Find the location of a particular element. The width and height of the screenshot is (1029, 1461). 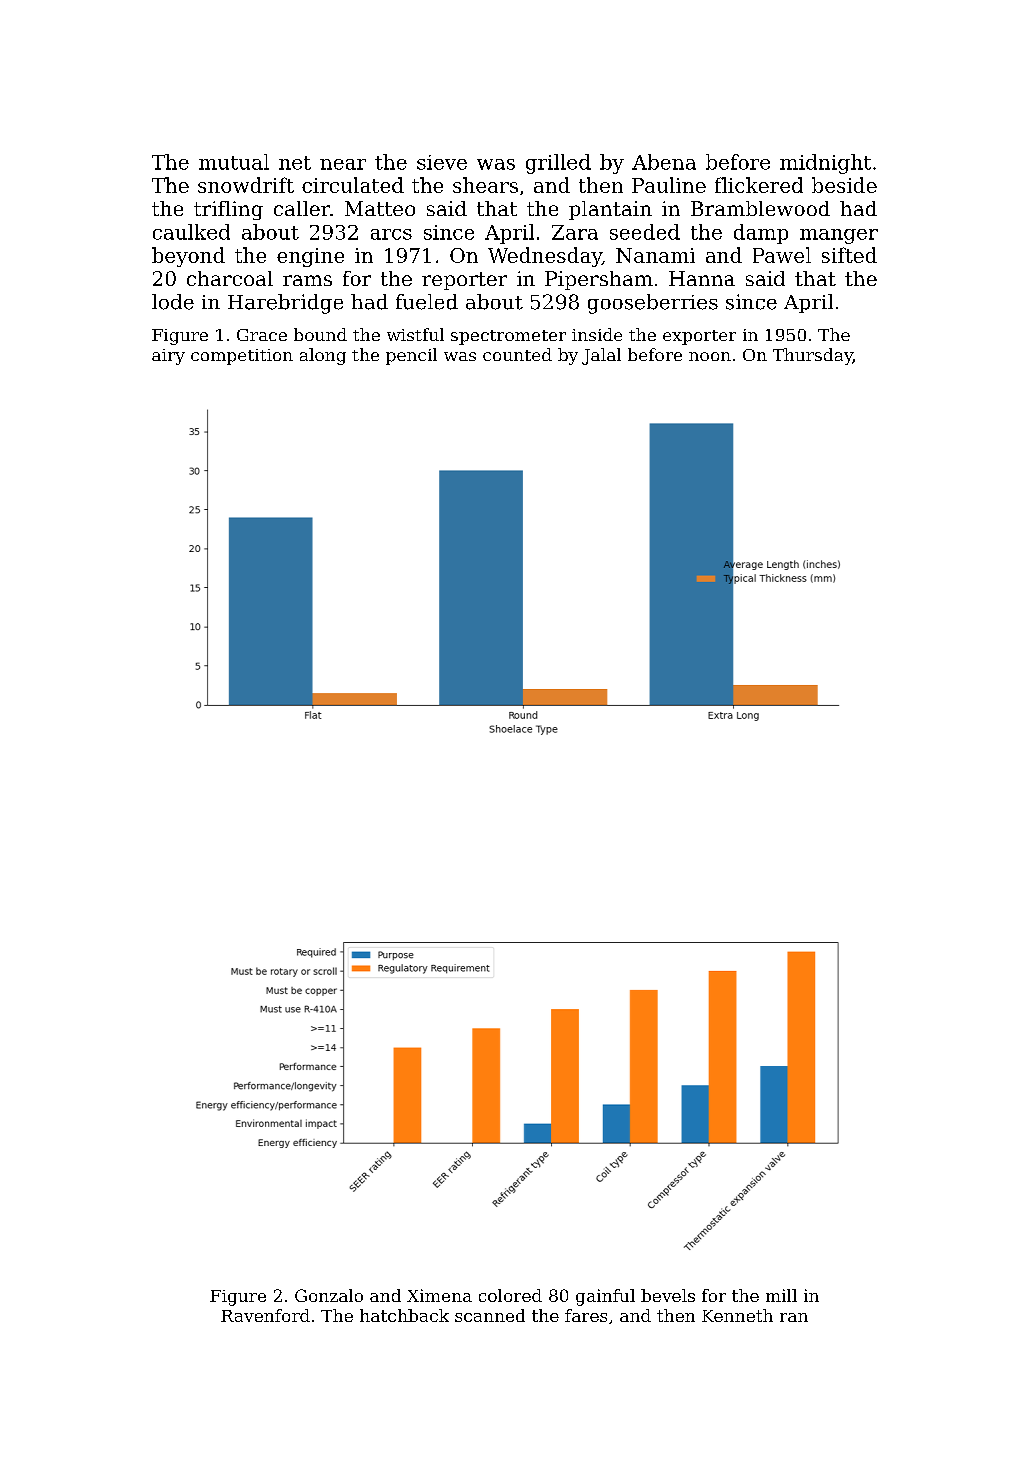

counted is located at coordinates (517, 354).
